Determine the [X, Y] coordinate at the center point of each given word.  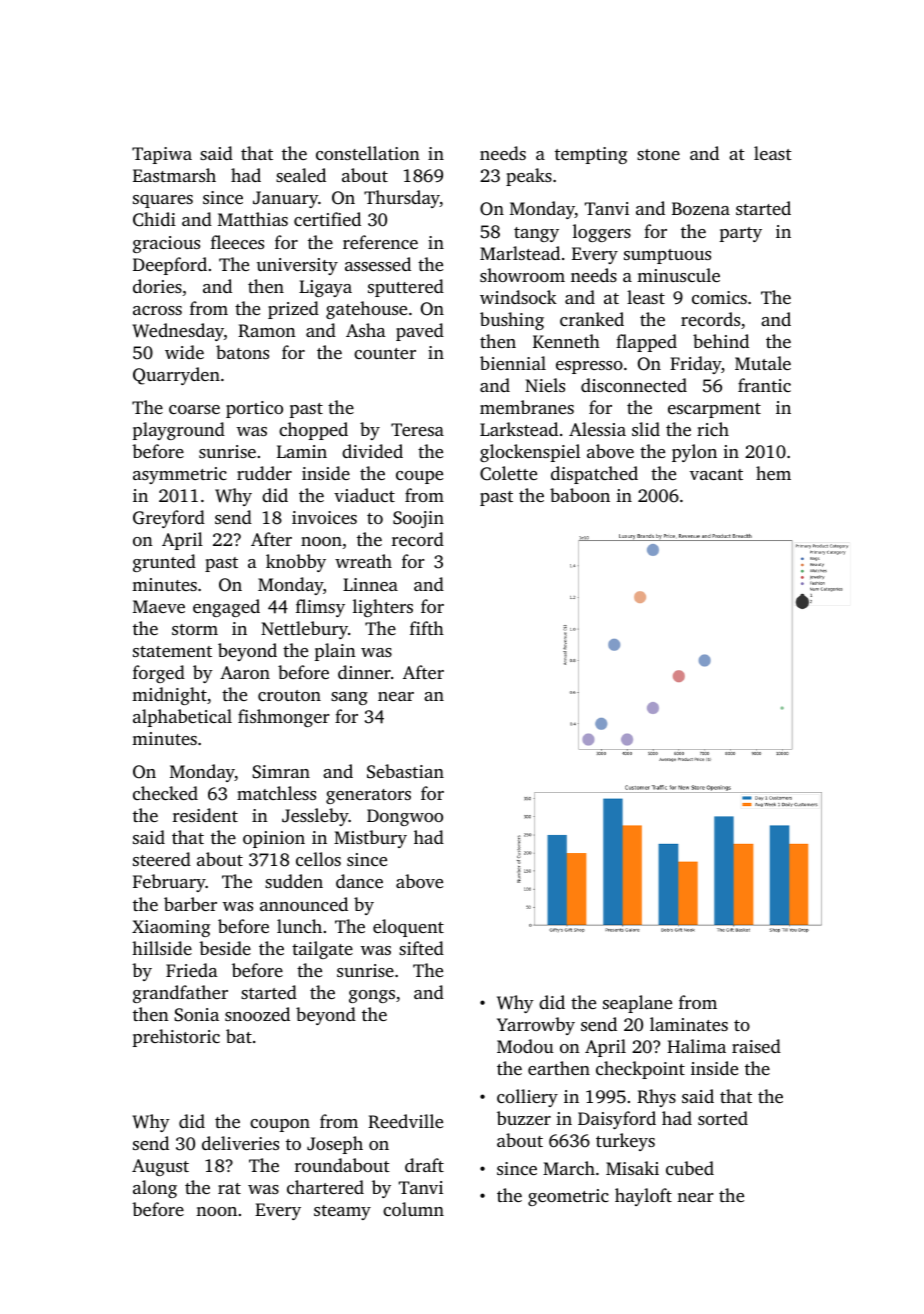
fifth [427, 628]
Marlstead [520, 253]
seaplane [637, 1004]
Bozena [701, 208]
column [413, 1209]
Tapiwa [162, 155]
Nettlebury [304, 630]
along [155, 1189]
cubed [690, 1168]
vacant [716, 474]
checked [165, 793]
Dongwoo [405, 817]
